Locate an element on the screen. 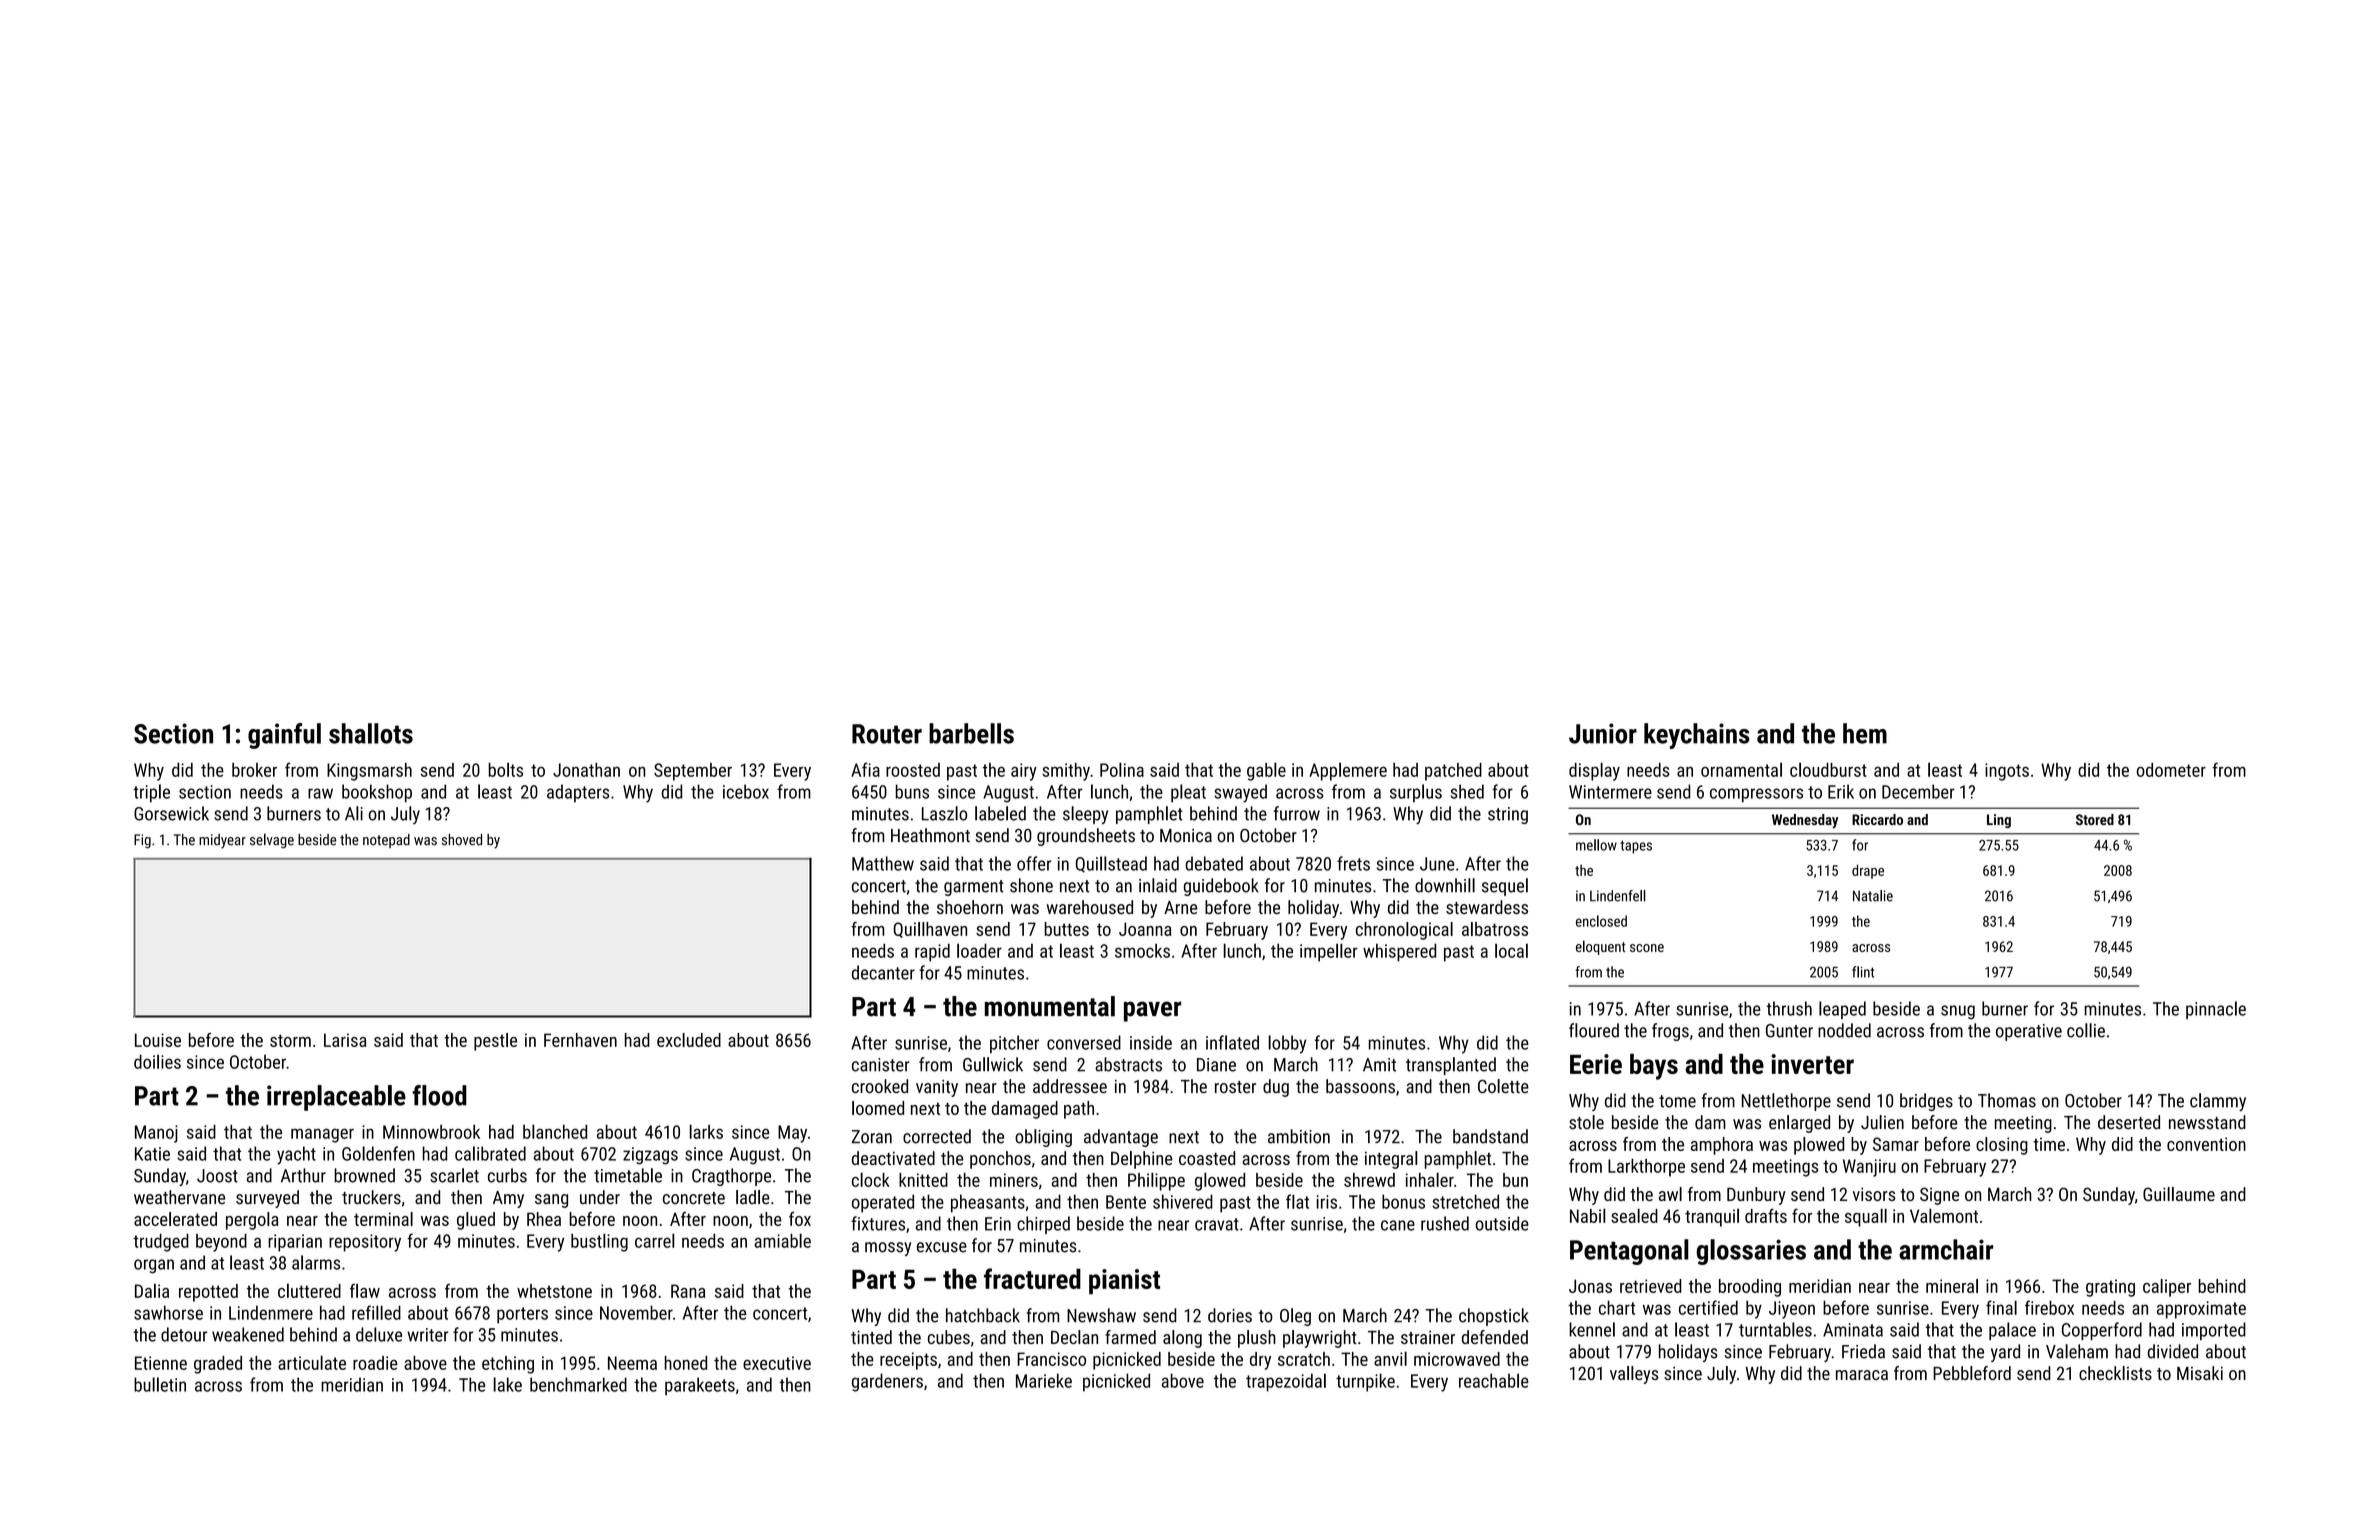  lake is located at coordinates (507, 1384).
